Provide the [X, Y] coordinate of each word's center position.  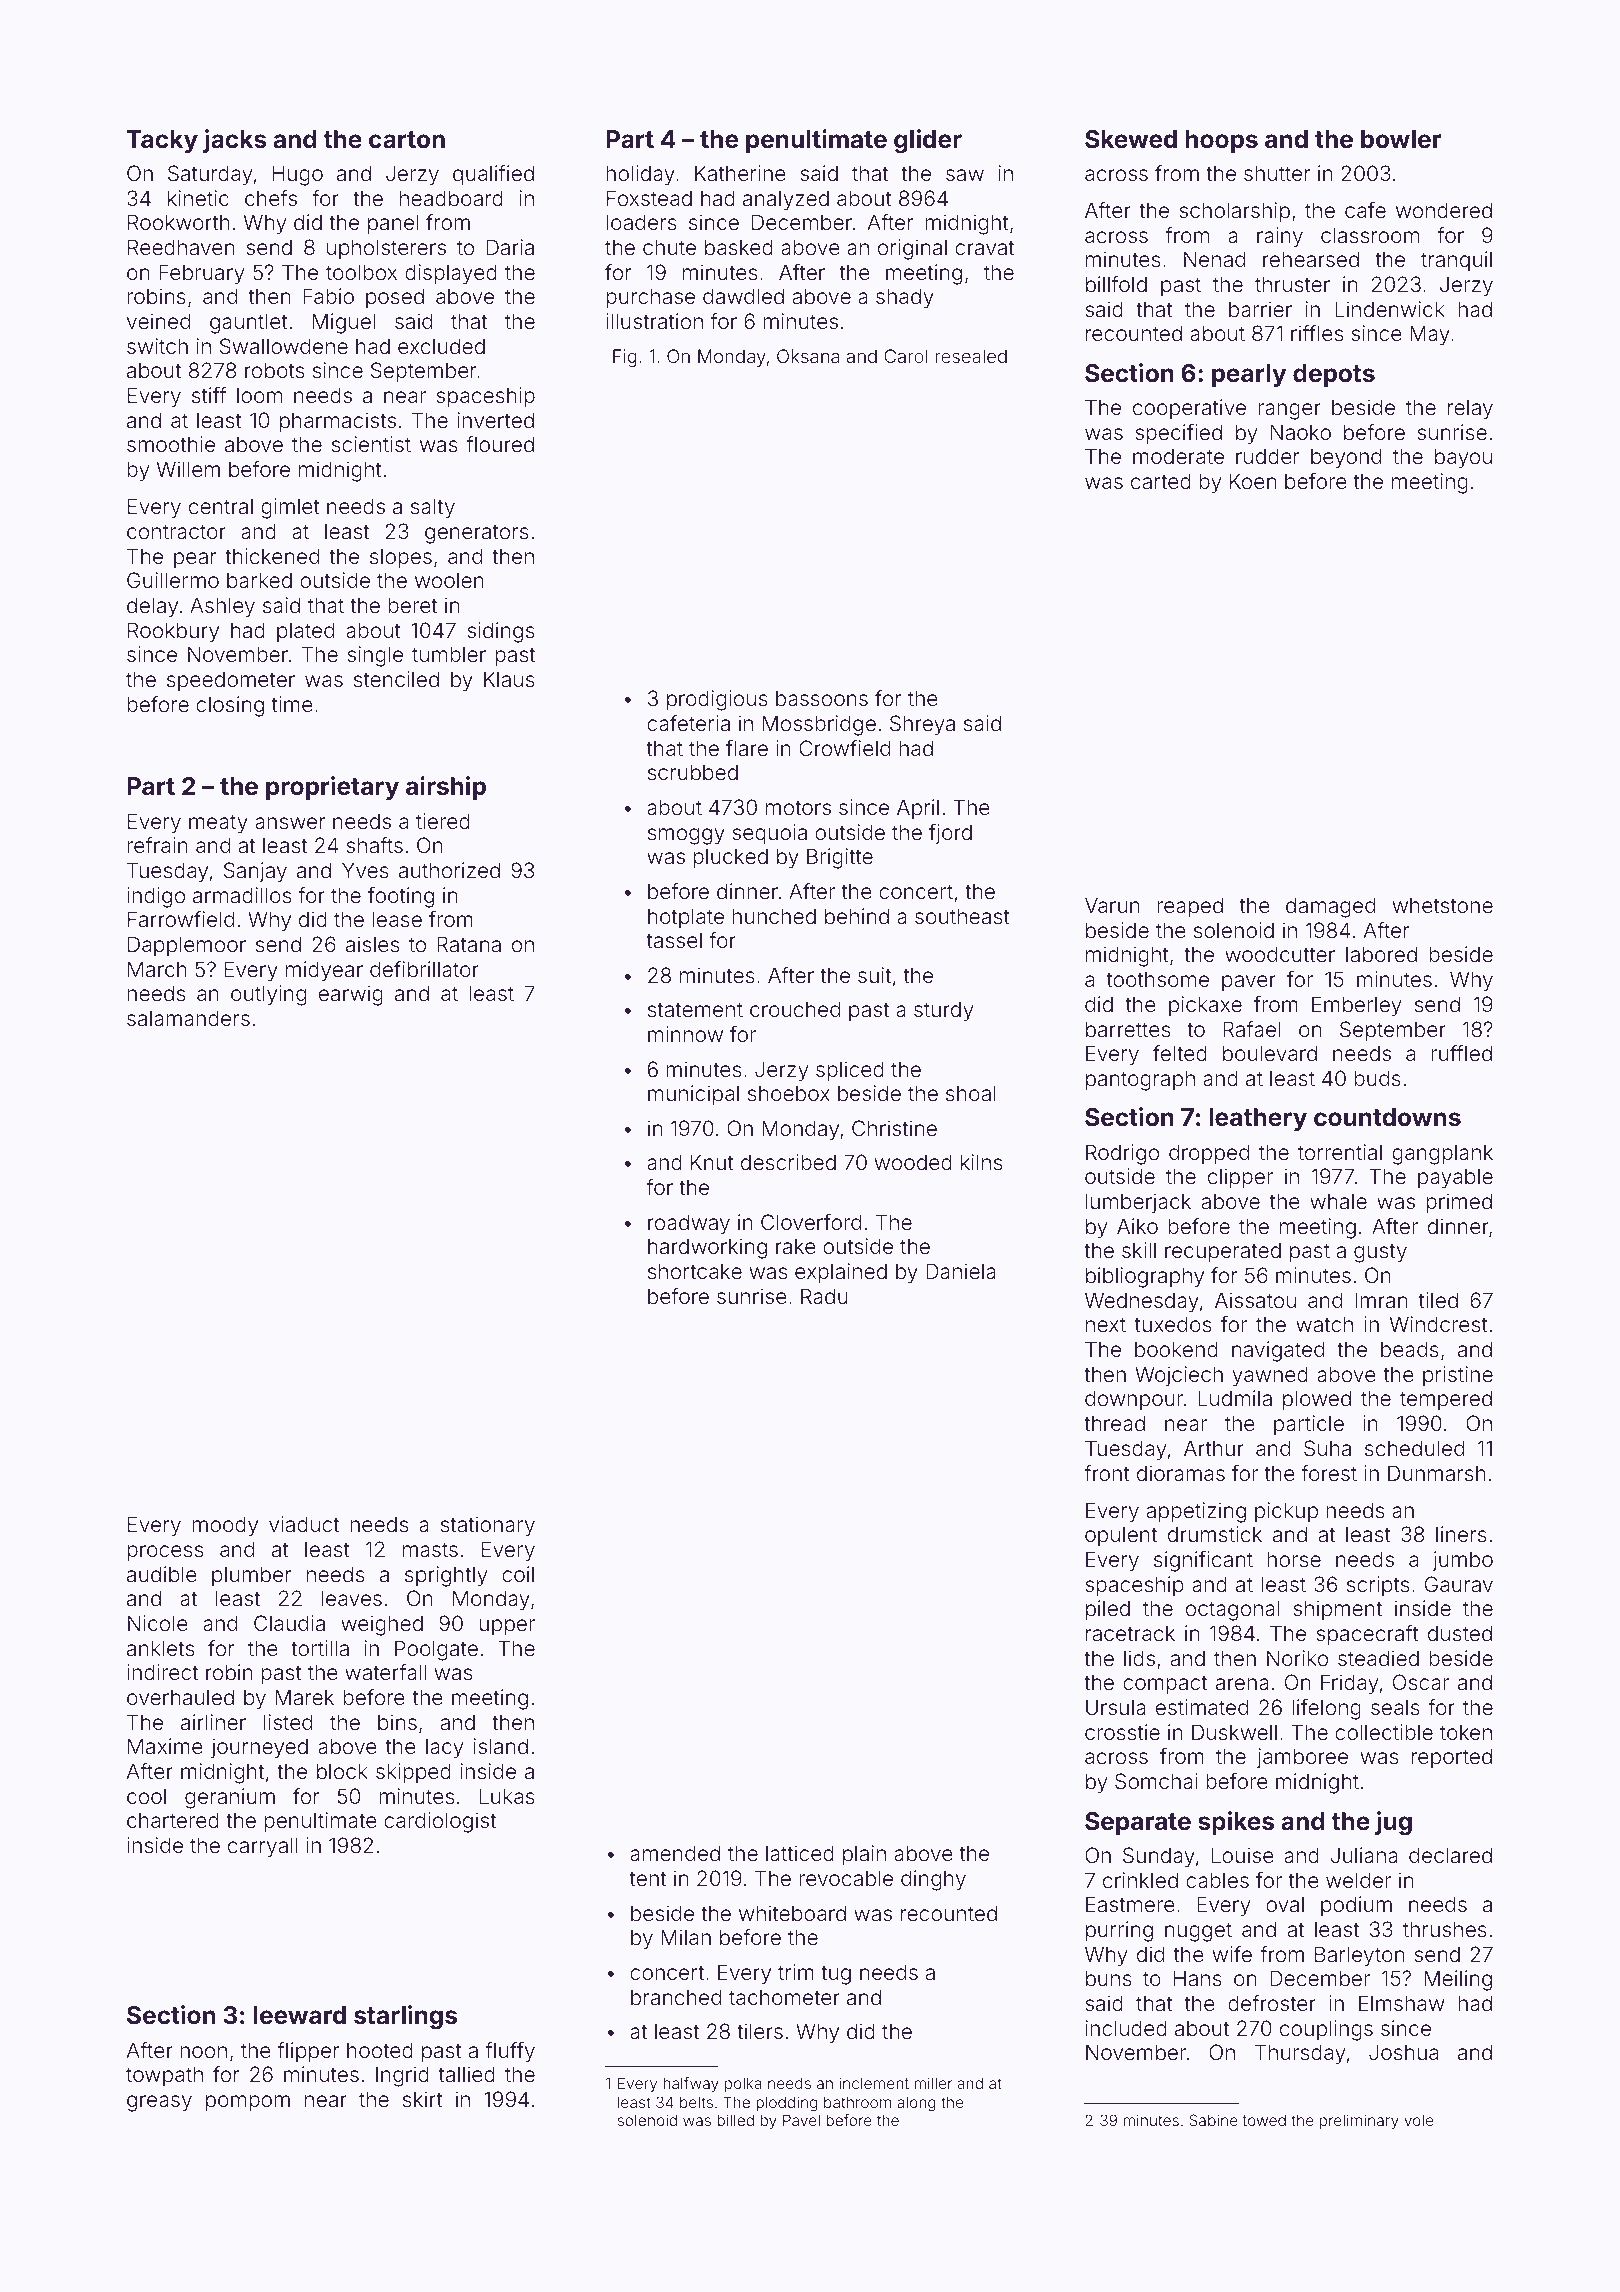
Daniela [961, 1271]
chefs [271, 198]
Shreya [922, 725]
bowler [1401, 139]
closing [230, 706]
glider [928, 141]
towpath [164, 2076]
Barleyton [1359, 1956]
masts [430, 1549]
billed [735, 2120]
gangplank [1442, 1154]
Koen [1253, 481]
